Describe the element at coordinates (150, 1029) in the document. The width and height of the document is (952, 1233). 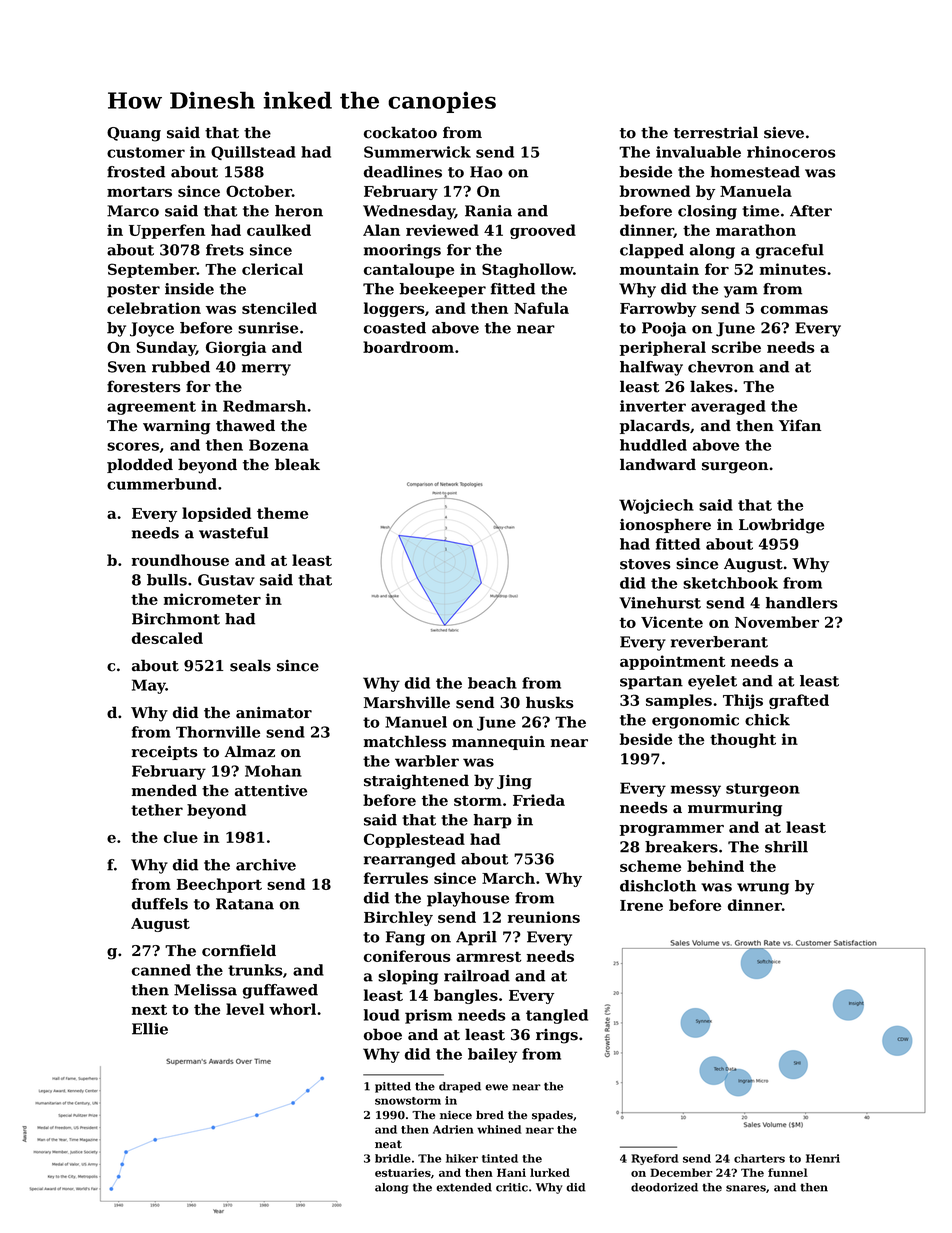
I see `Ellie` at that location.
